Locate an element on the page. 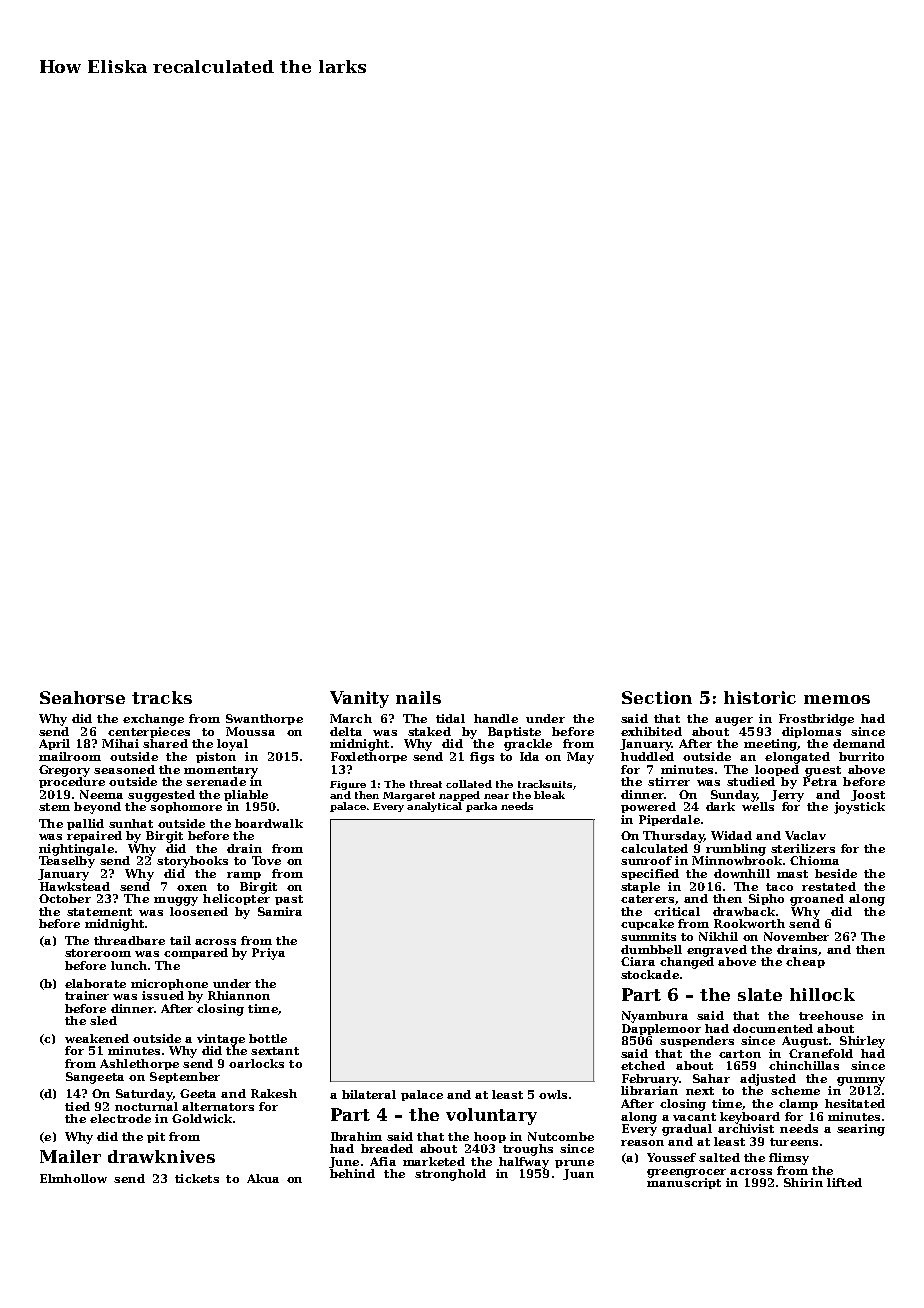 The width and height of the image is (924, 1308). Shirley is located at coordinates (862, 1042).
